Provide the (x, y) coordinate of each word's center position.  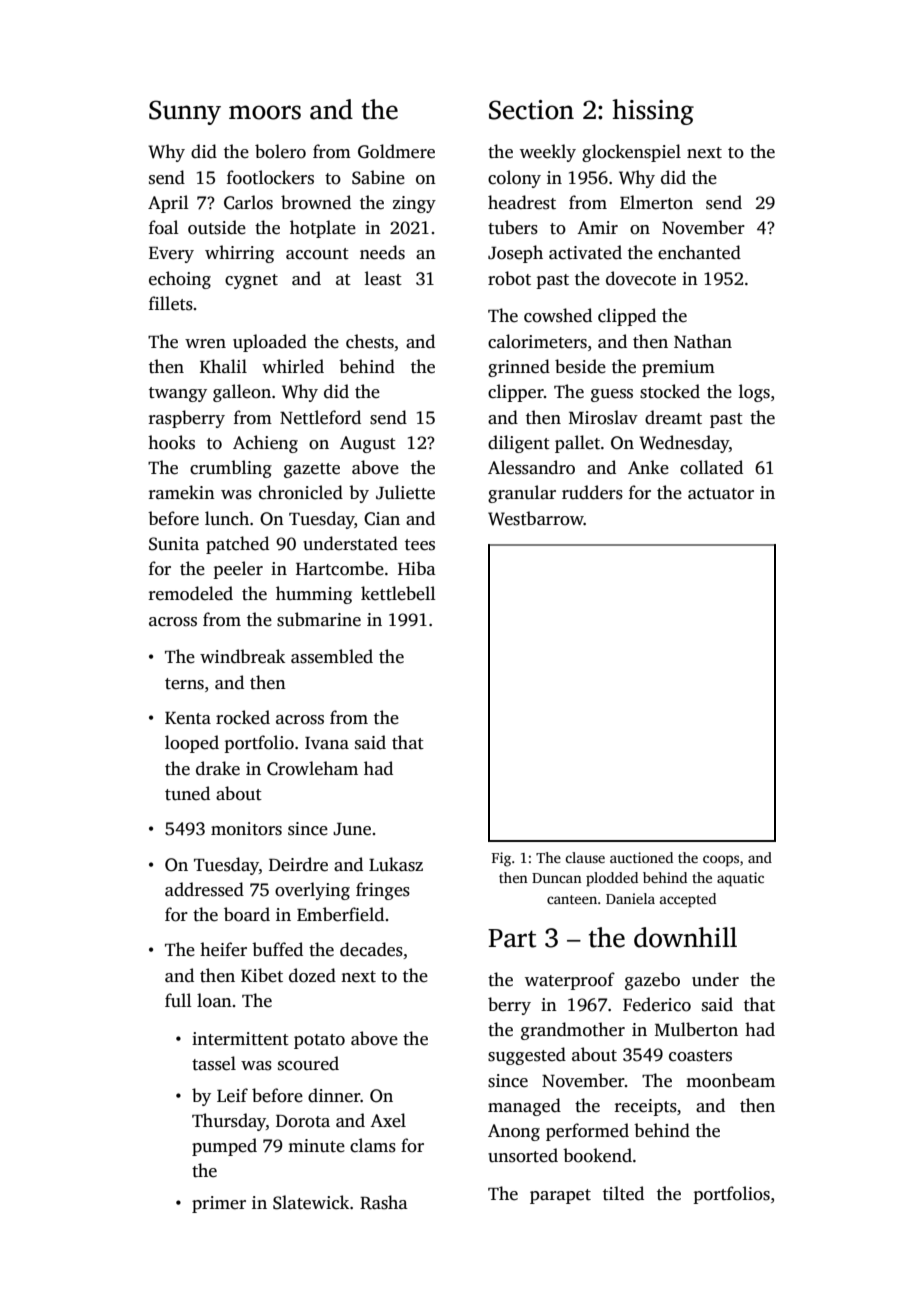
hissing (653, 112)
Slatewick (311, 1202)
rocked (243, 717)
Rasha (384, 1202)
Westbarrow (536, 518)
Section (531, 110)
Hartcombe (340, 568)
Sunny (185, 112)
